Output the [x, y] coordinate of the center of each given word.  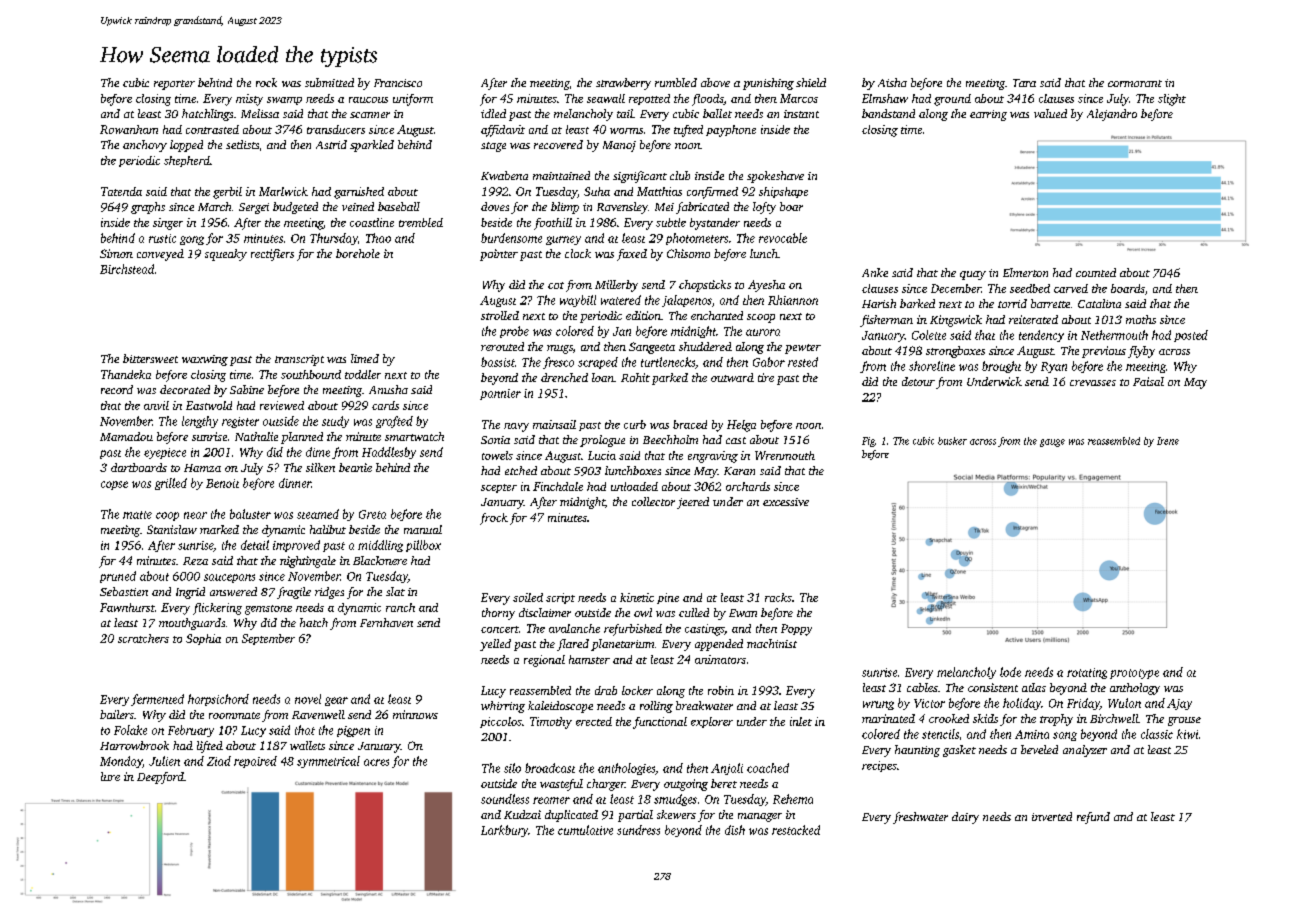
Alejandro [1112, 115]
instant [801, 114]
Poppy [796, 630]
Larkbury [504, 831]
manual [423, 529]
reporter [174, 85]
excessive [786, 502]
